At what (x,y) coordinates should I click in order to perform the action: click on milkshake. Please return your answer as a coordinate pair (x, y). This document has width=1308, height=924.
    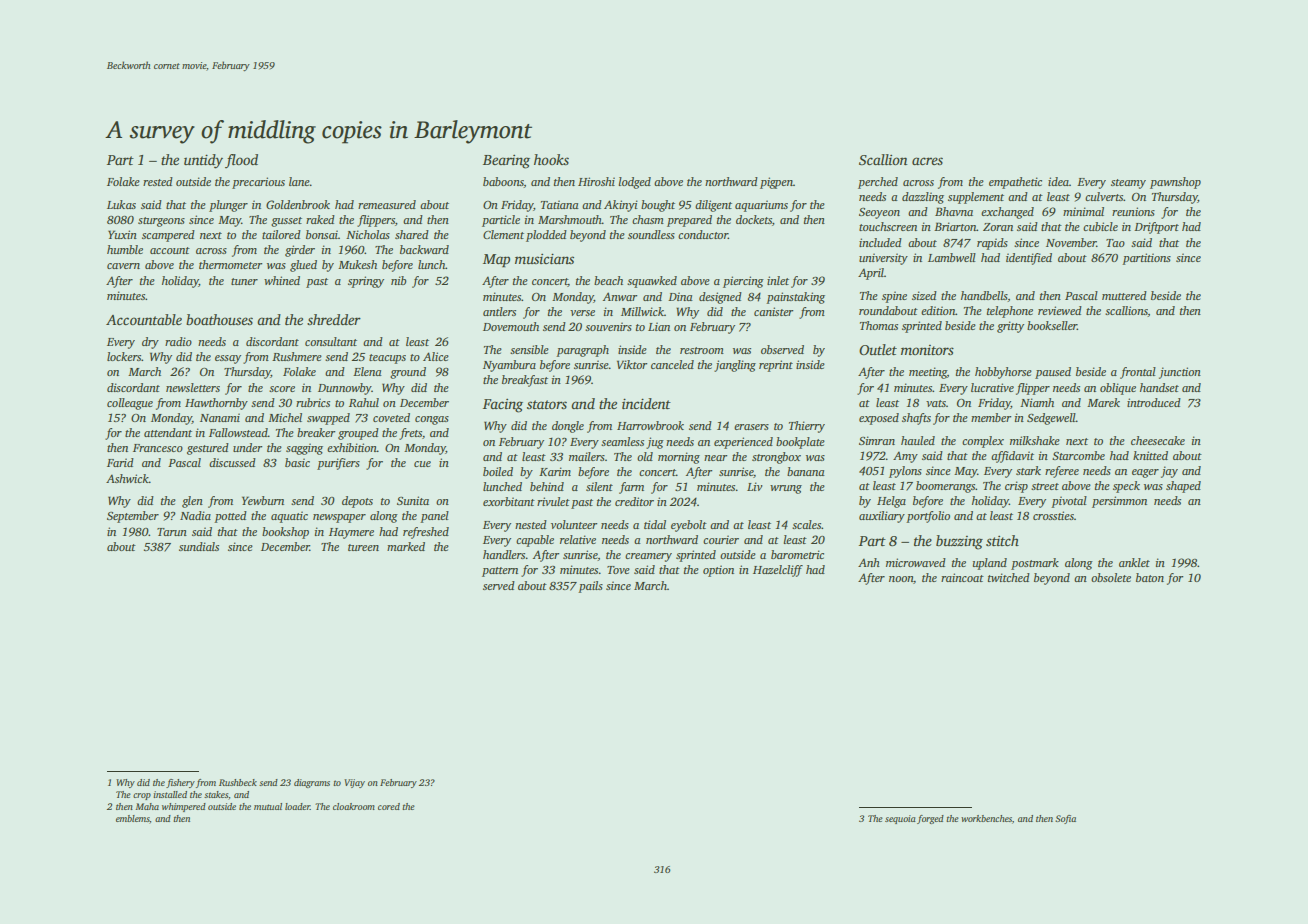
    Looking at the image, I should click on (1035, 440).
